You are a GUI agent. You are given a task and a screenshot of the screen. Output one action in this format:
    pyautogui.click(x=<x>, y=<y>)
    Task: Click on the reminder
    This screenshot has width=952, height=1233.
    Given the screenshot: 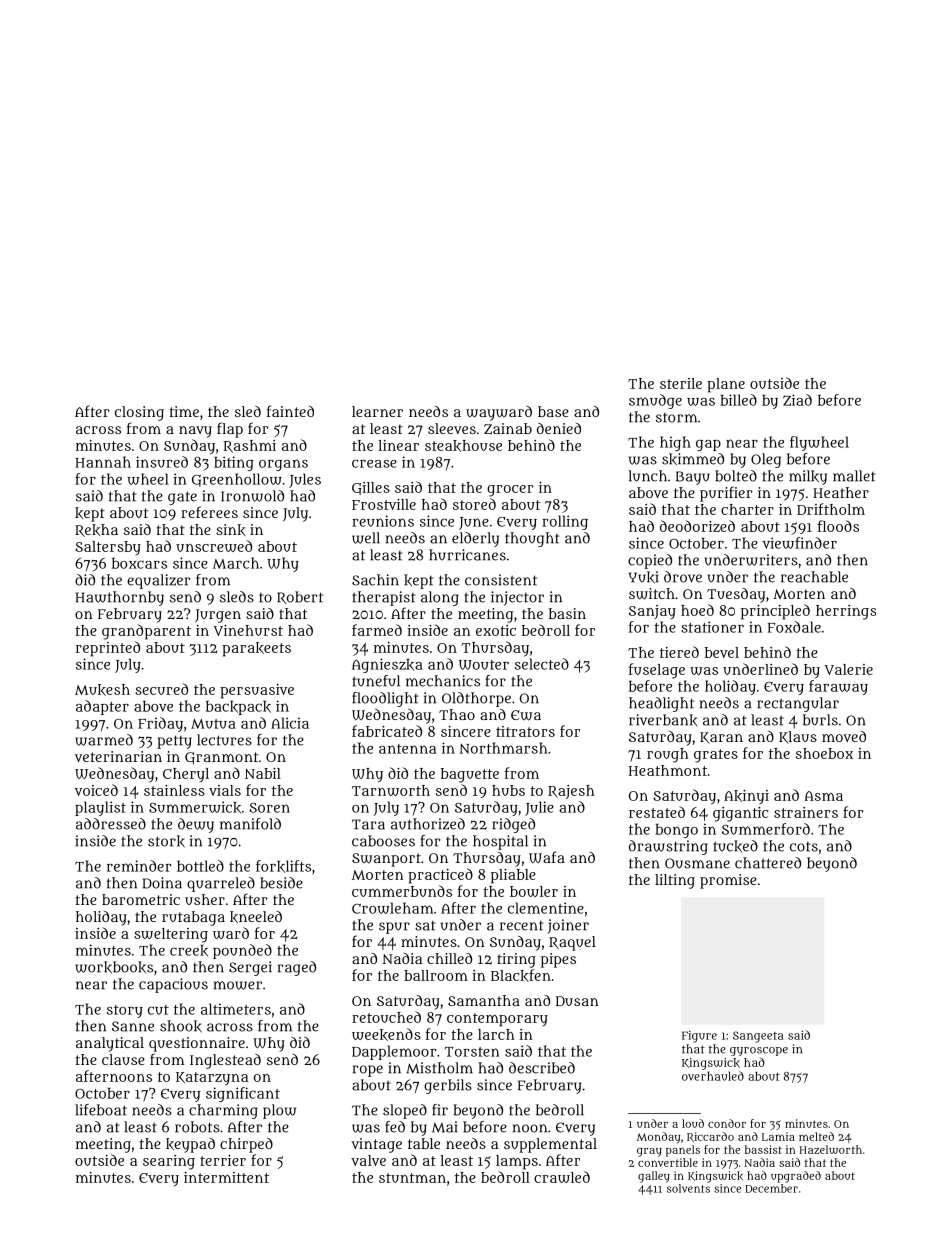 What is the action you would take?
    pyautogui.click(x=139, y=866)
